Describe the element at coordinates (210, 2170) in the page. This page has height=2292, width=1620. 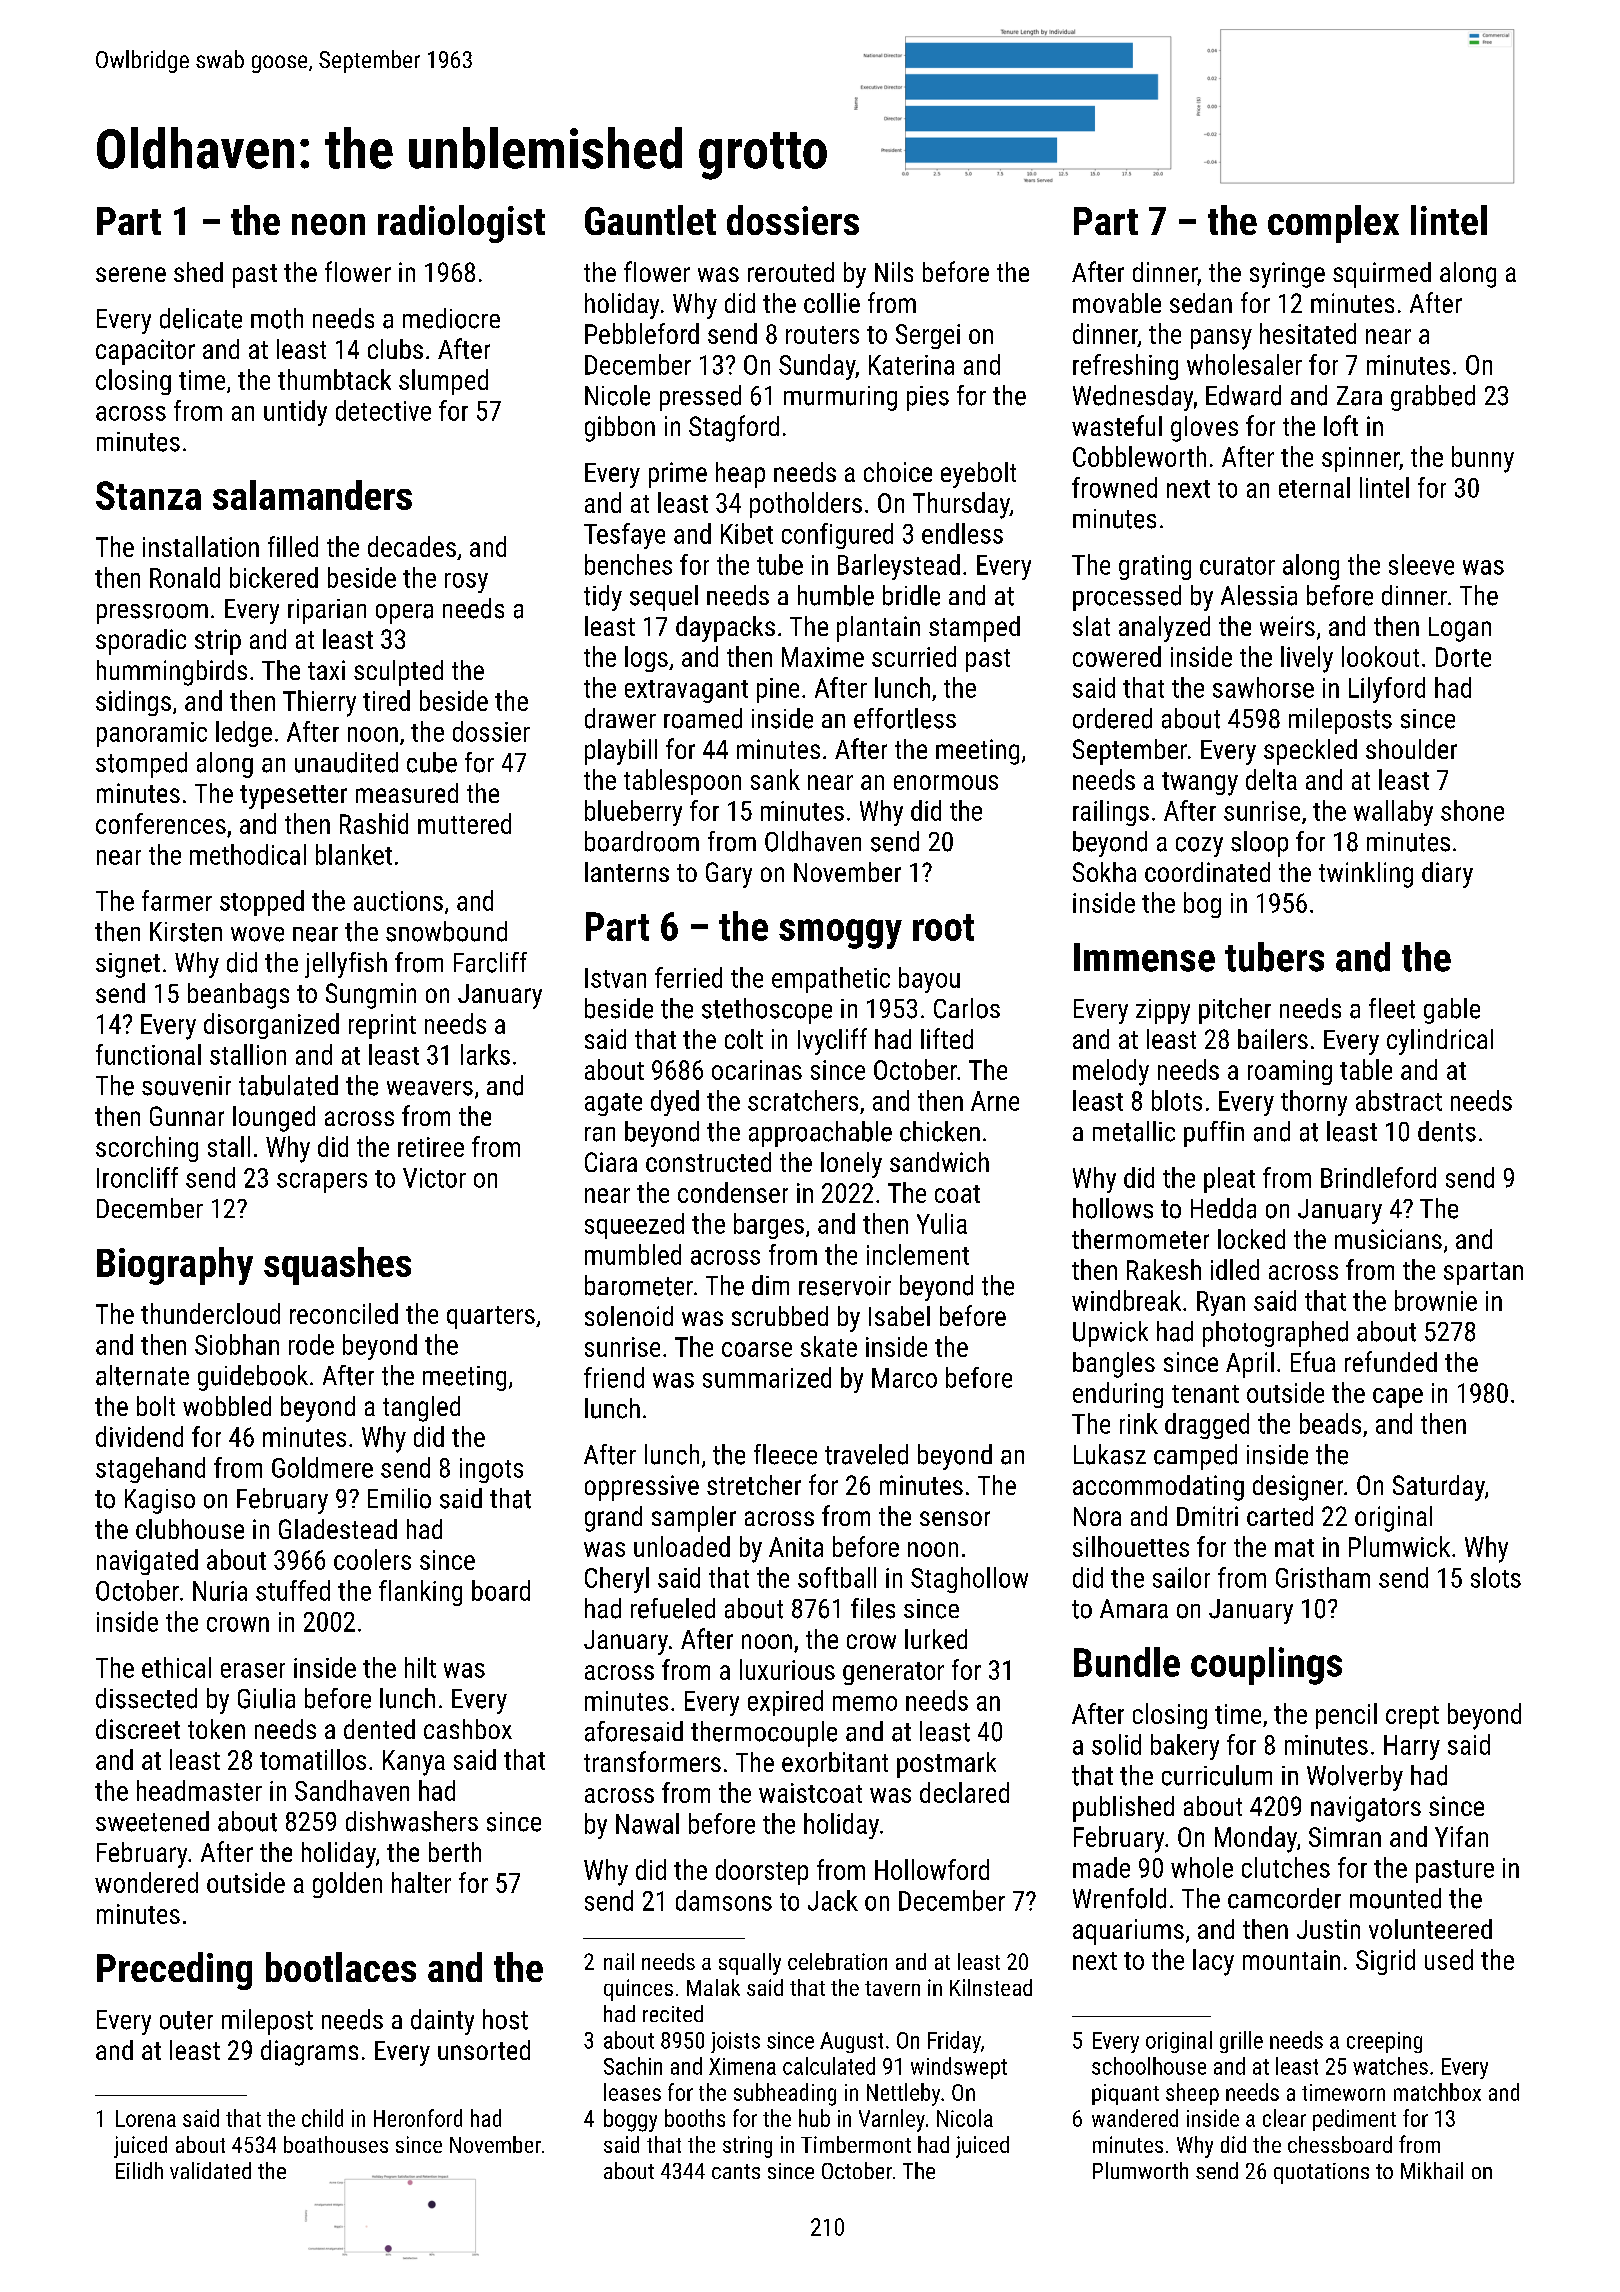
I see `validated` at that location.
